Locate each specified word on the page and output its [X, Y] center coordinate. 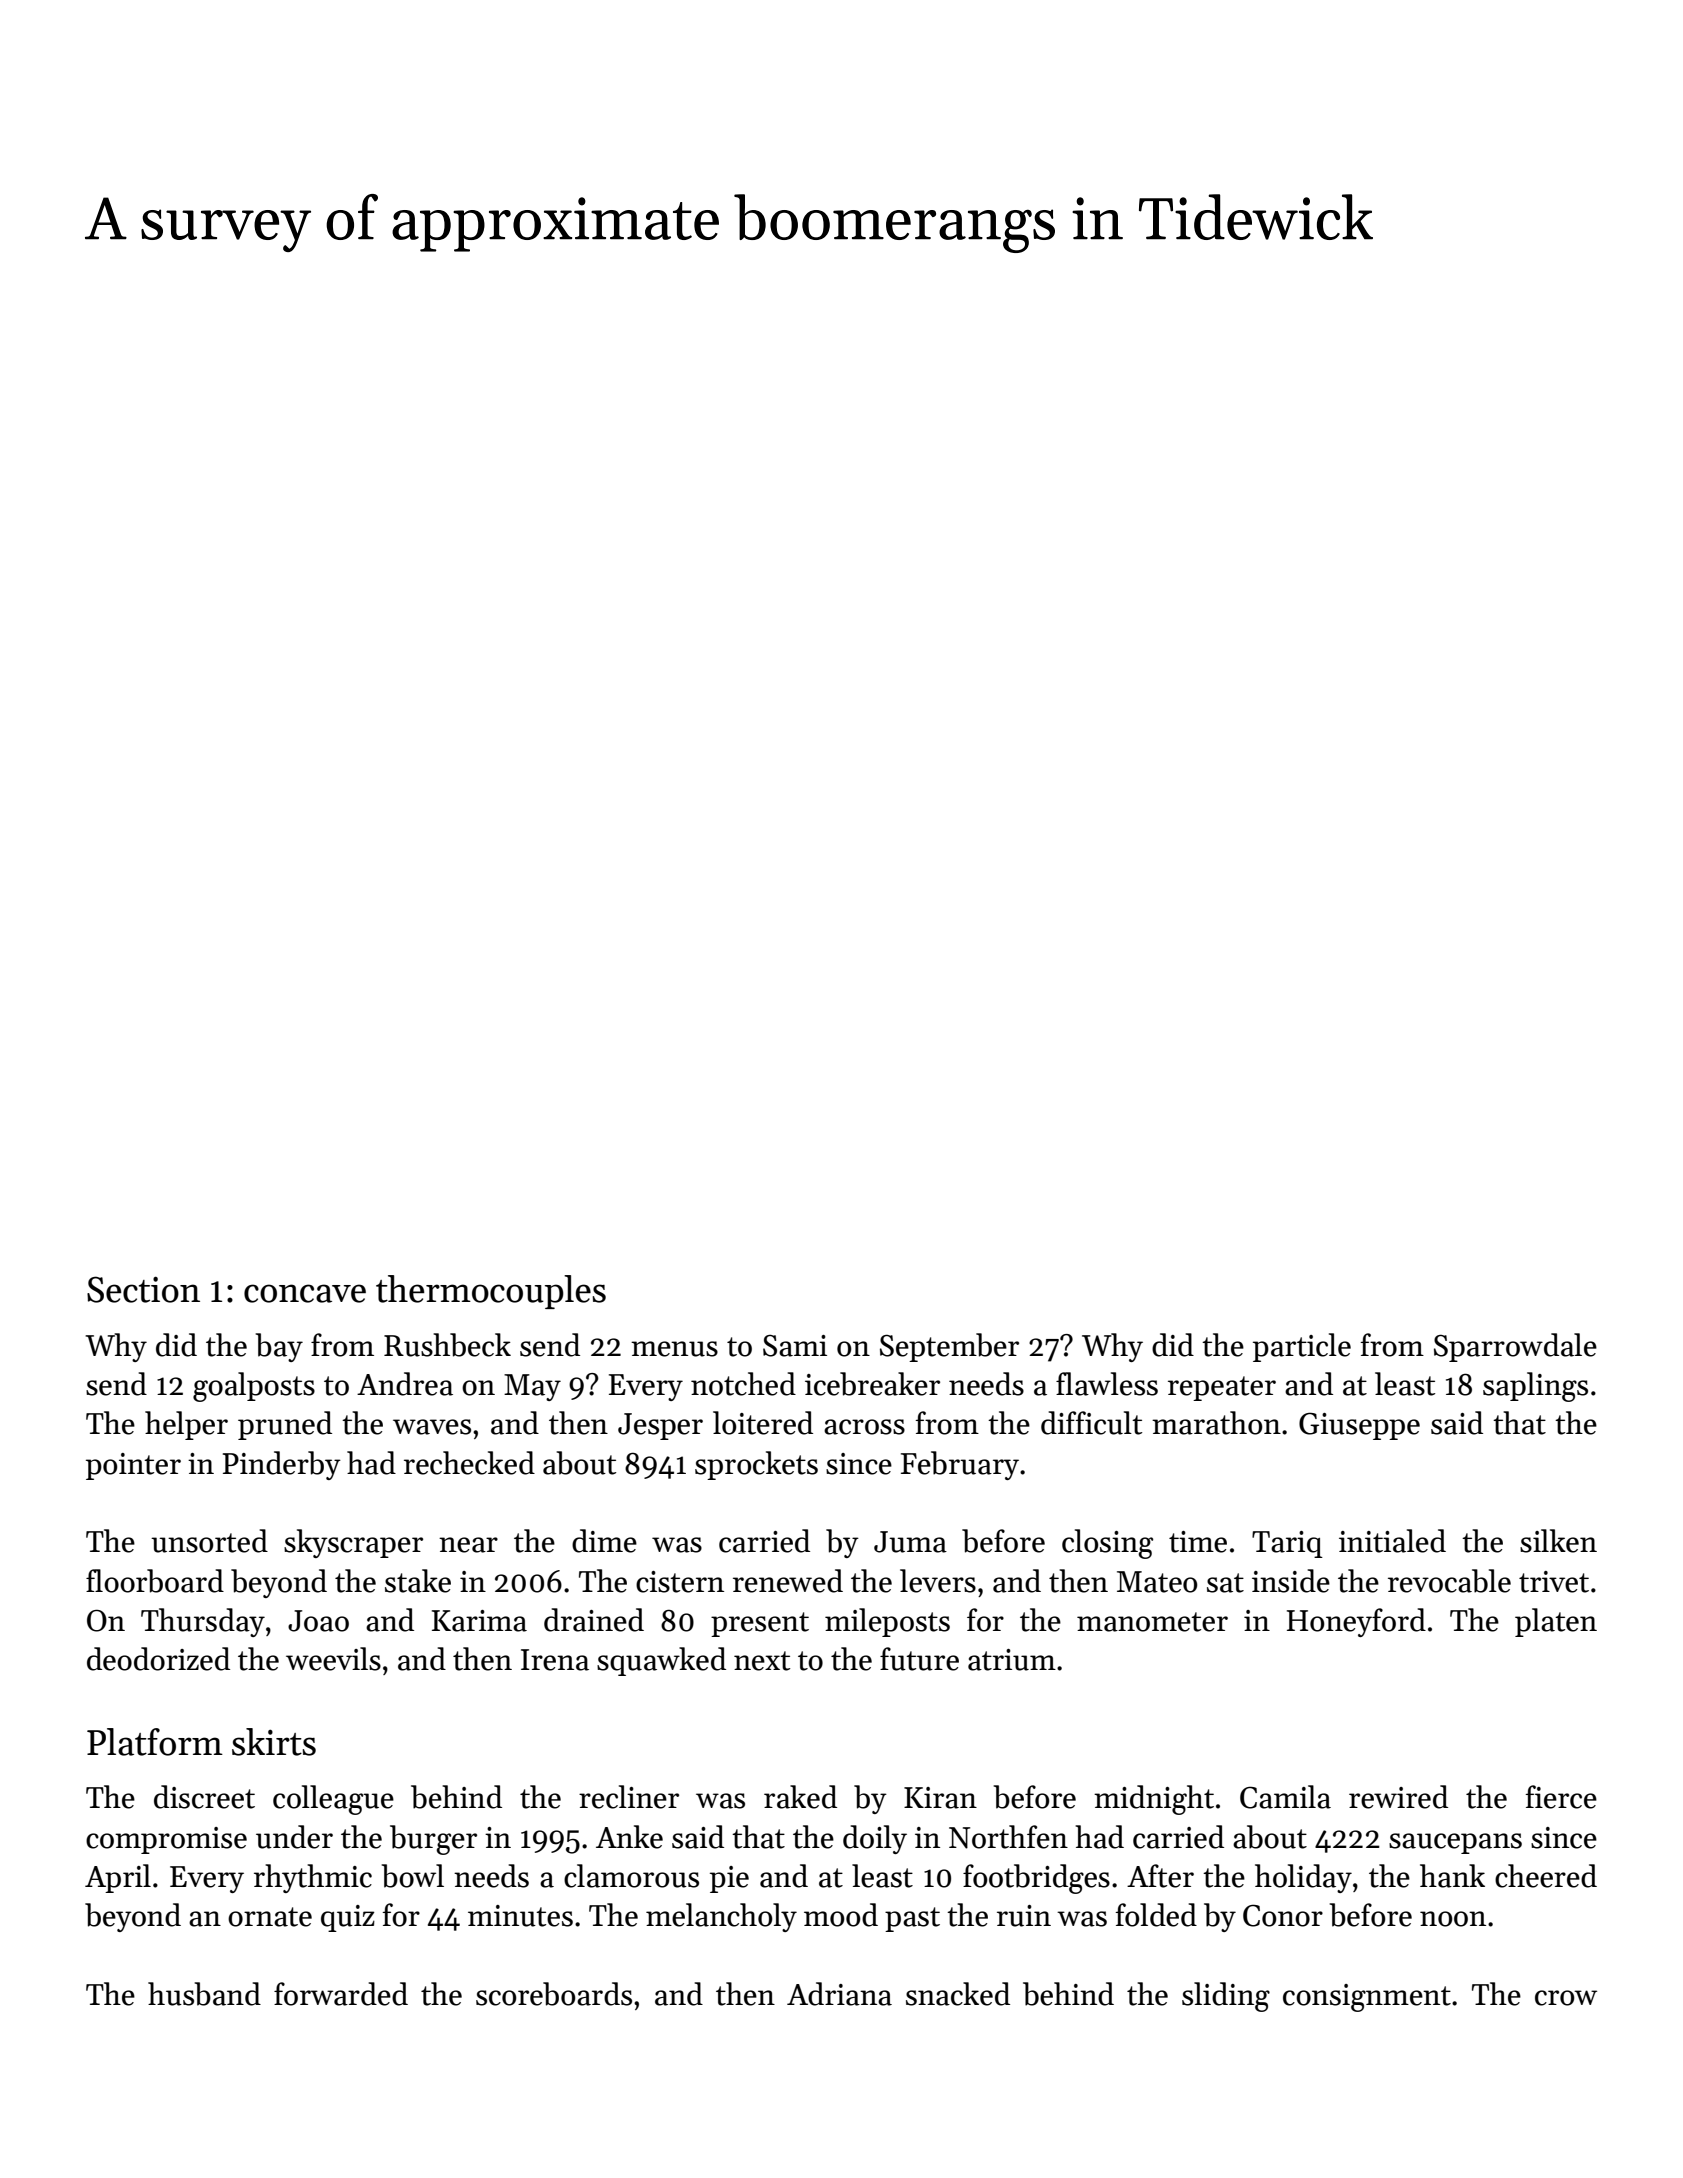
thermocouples [491, 1292]
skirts [274, 1742]
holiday [1303, 1878]
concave [305, 1293]
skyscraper [353, 1543]
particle [1302, 1347]
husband [204, 1994]
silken [1558, 1541]
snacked [958, 1994]
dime [604, 1541]
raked [800, 1797]
